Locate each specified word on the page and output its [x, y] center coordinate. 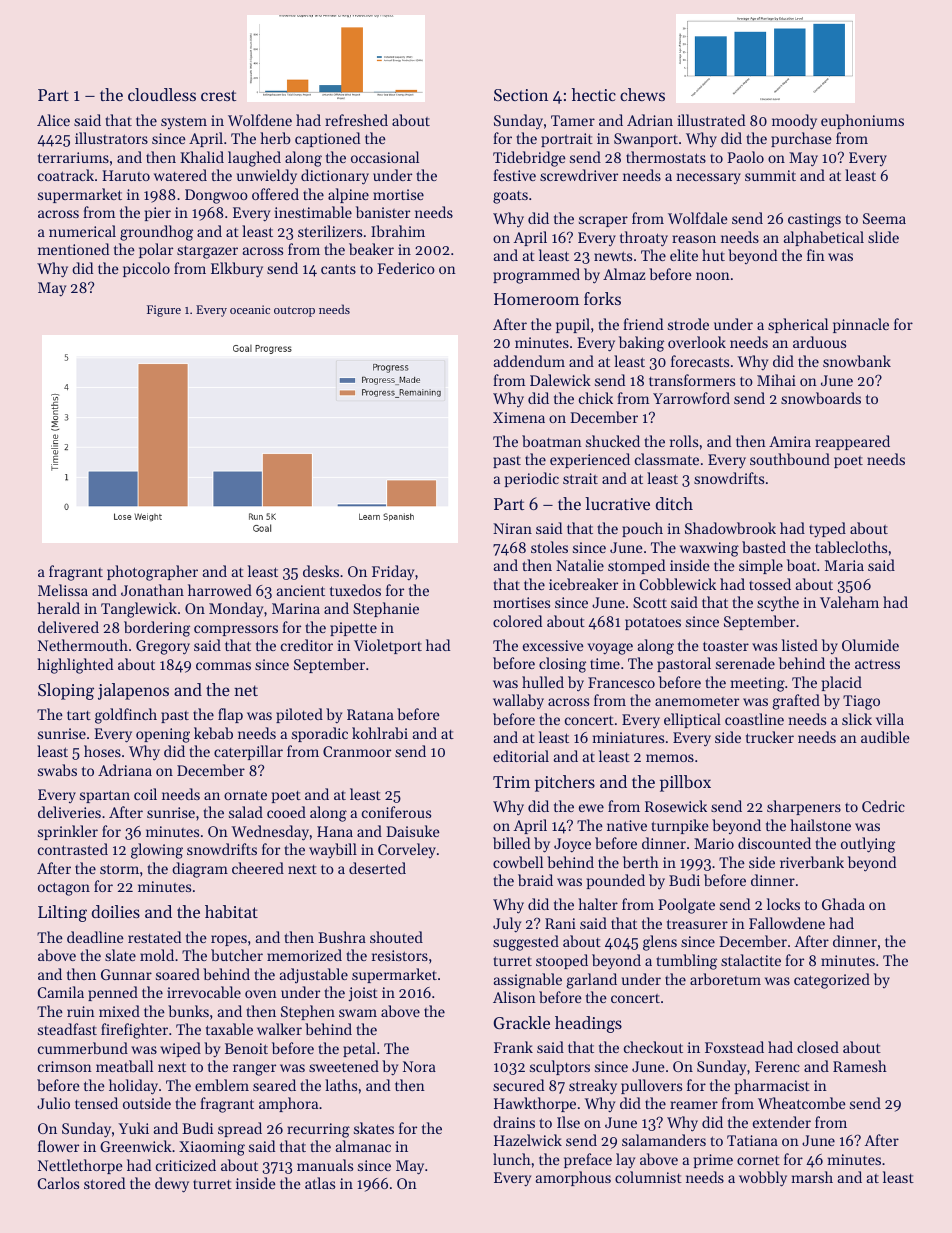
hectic [594, 94]
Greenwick [136, 1146]
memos [670, 758]
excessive [553, 645]
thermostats [666, 157]
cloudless [162, 94]
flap [230, 715]
